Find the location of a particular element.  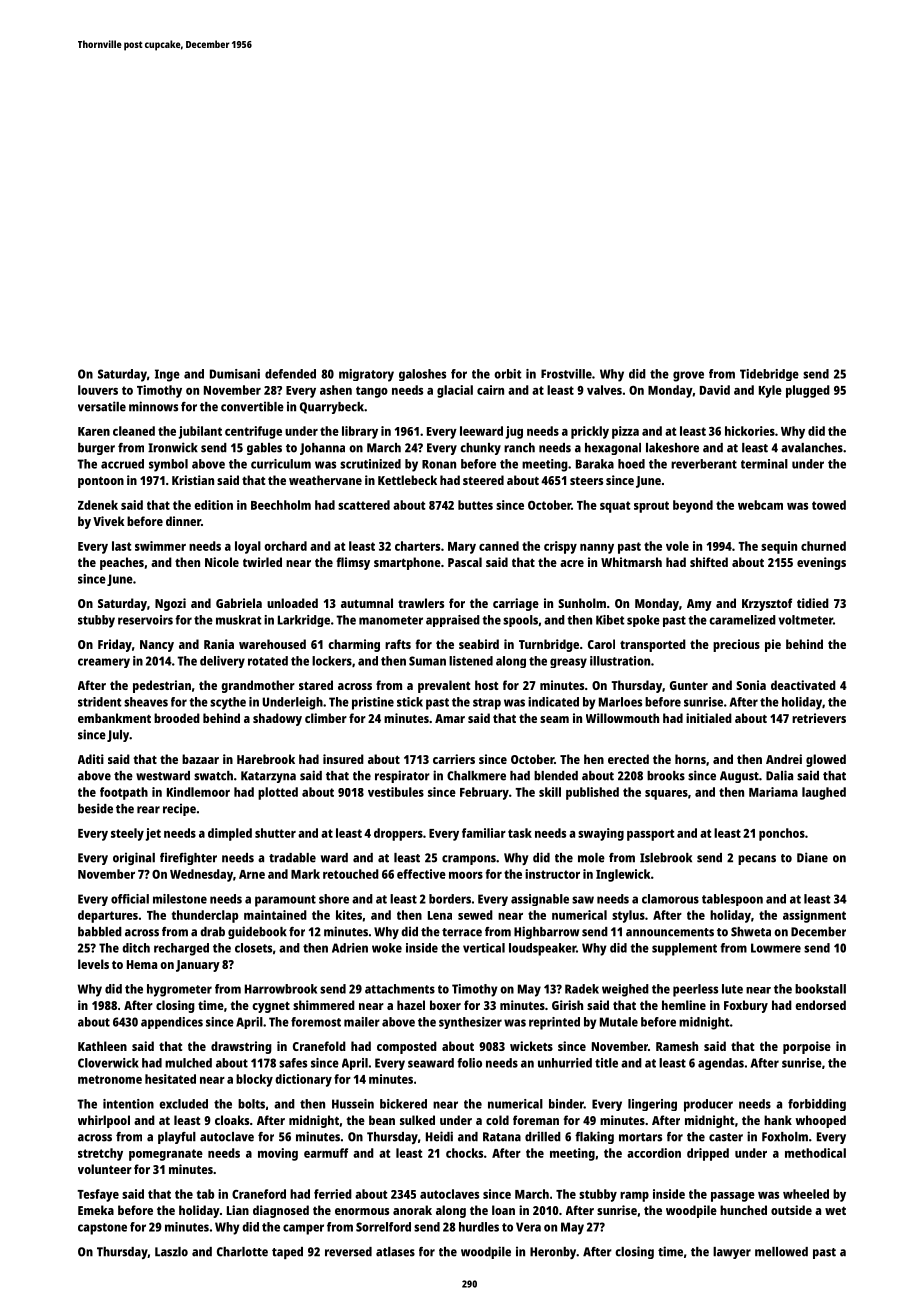

kites is located at coordinates (349, 915).
